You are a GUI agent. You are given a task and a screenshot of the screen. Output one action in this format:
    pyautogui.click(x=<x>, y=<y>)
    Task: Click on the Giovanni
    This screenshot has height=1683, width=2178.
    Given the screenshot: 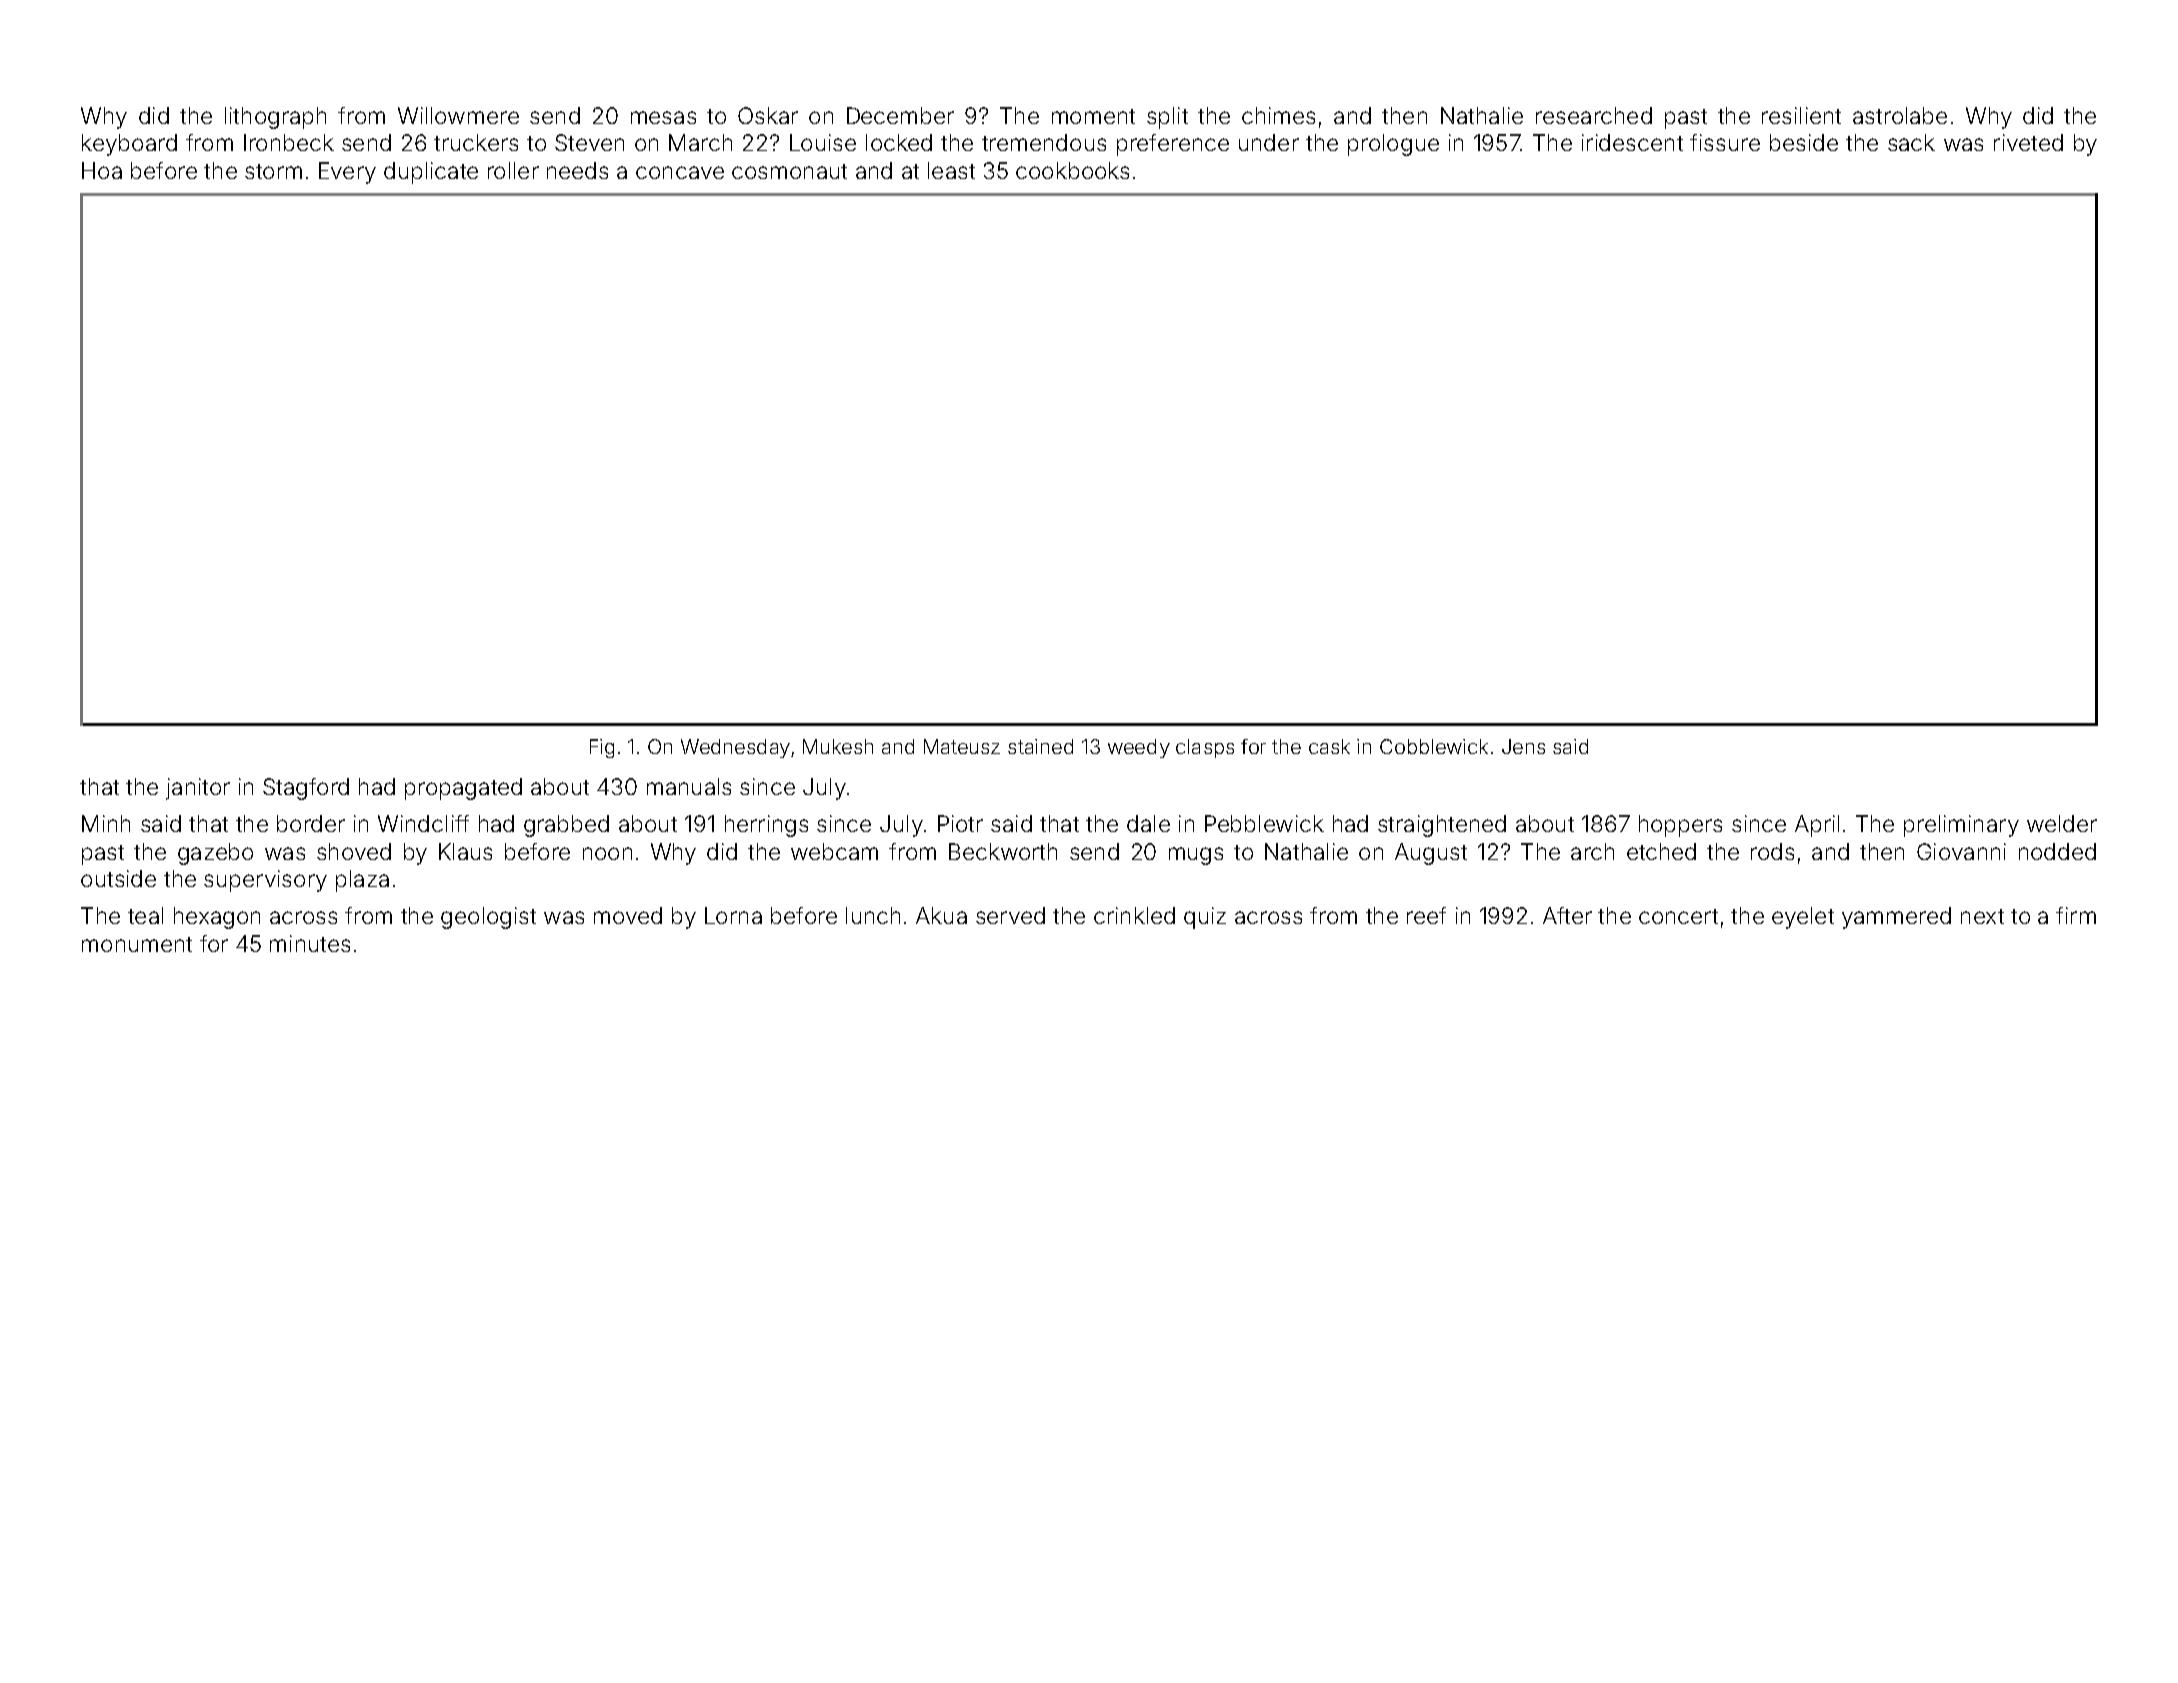 What is the action you would take?
    pyautogui.click(x=1961, y=851)
